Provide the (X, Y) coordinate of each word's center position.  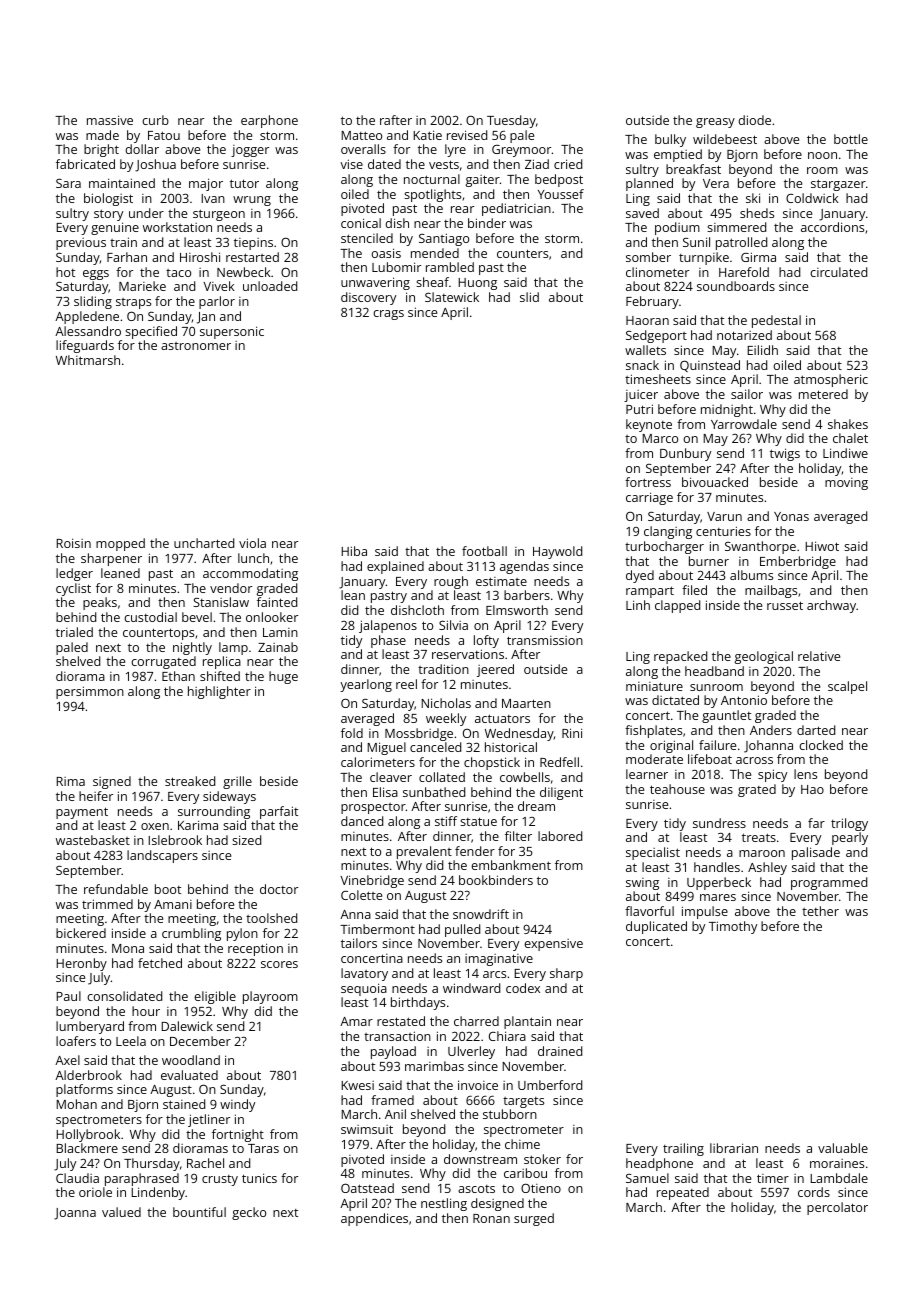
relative (819, 656)
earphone (269, 121)
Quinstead (710, 366)
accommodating (250, 574)
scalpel (847, 687)
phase (388, 641)
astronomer (196, 346)
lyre (455, 150)
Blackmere (87, 1148)
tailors (359, 943)
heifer (96, 796)
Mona (128, 948)
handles (717, 867)
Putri (639, 409)
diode (754, 120)
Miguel (386, 748)
